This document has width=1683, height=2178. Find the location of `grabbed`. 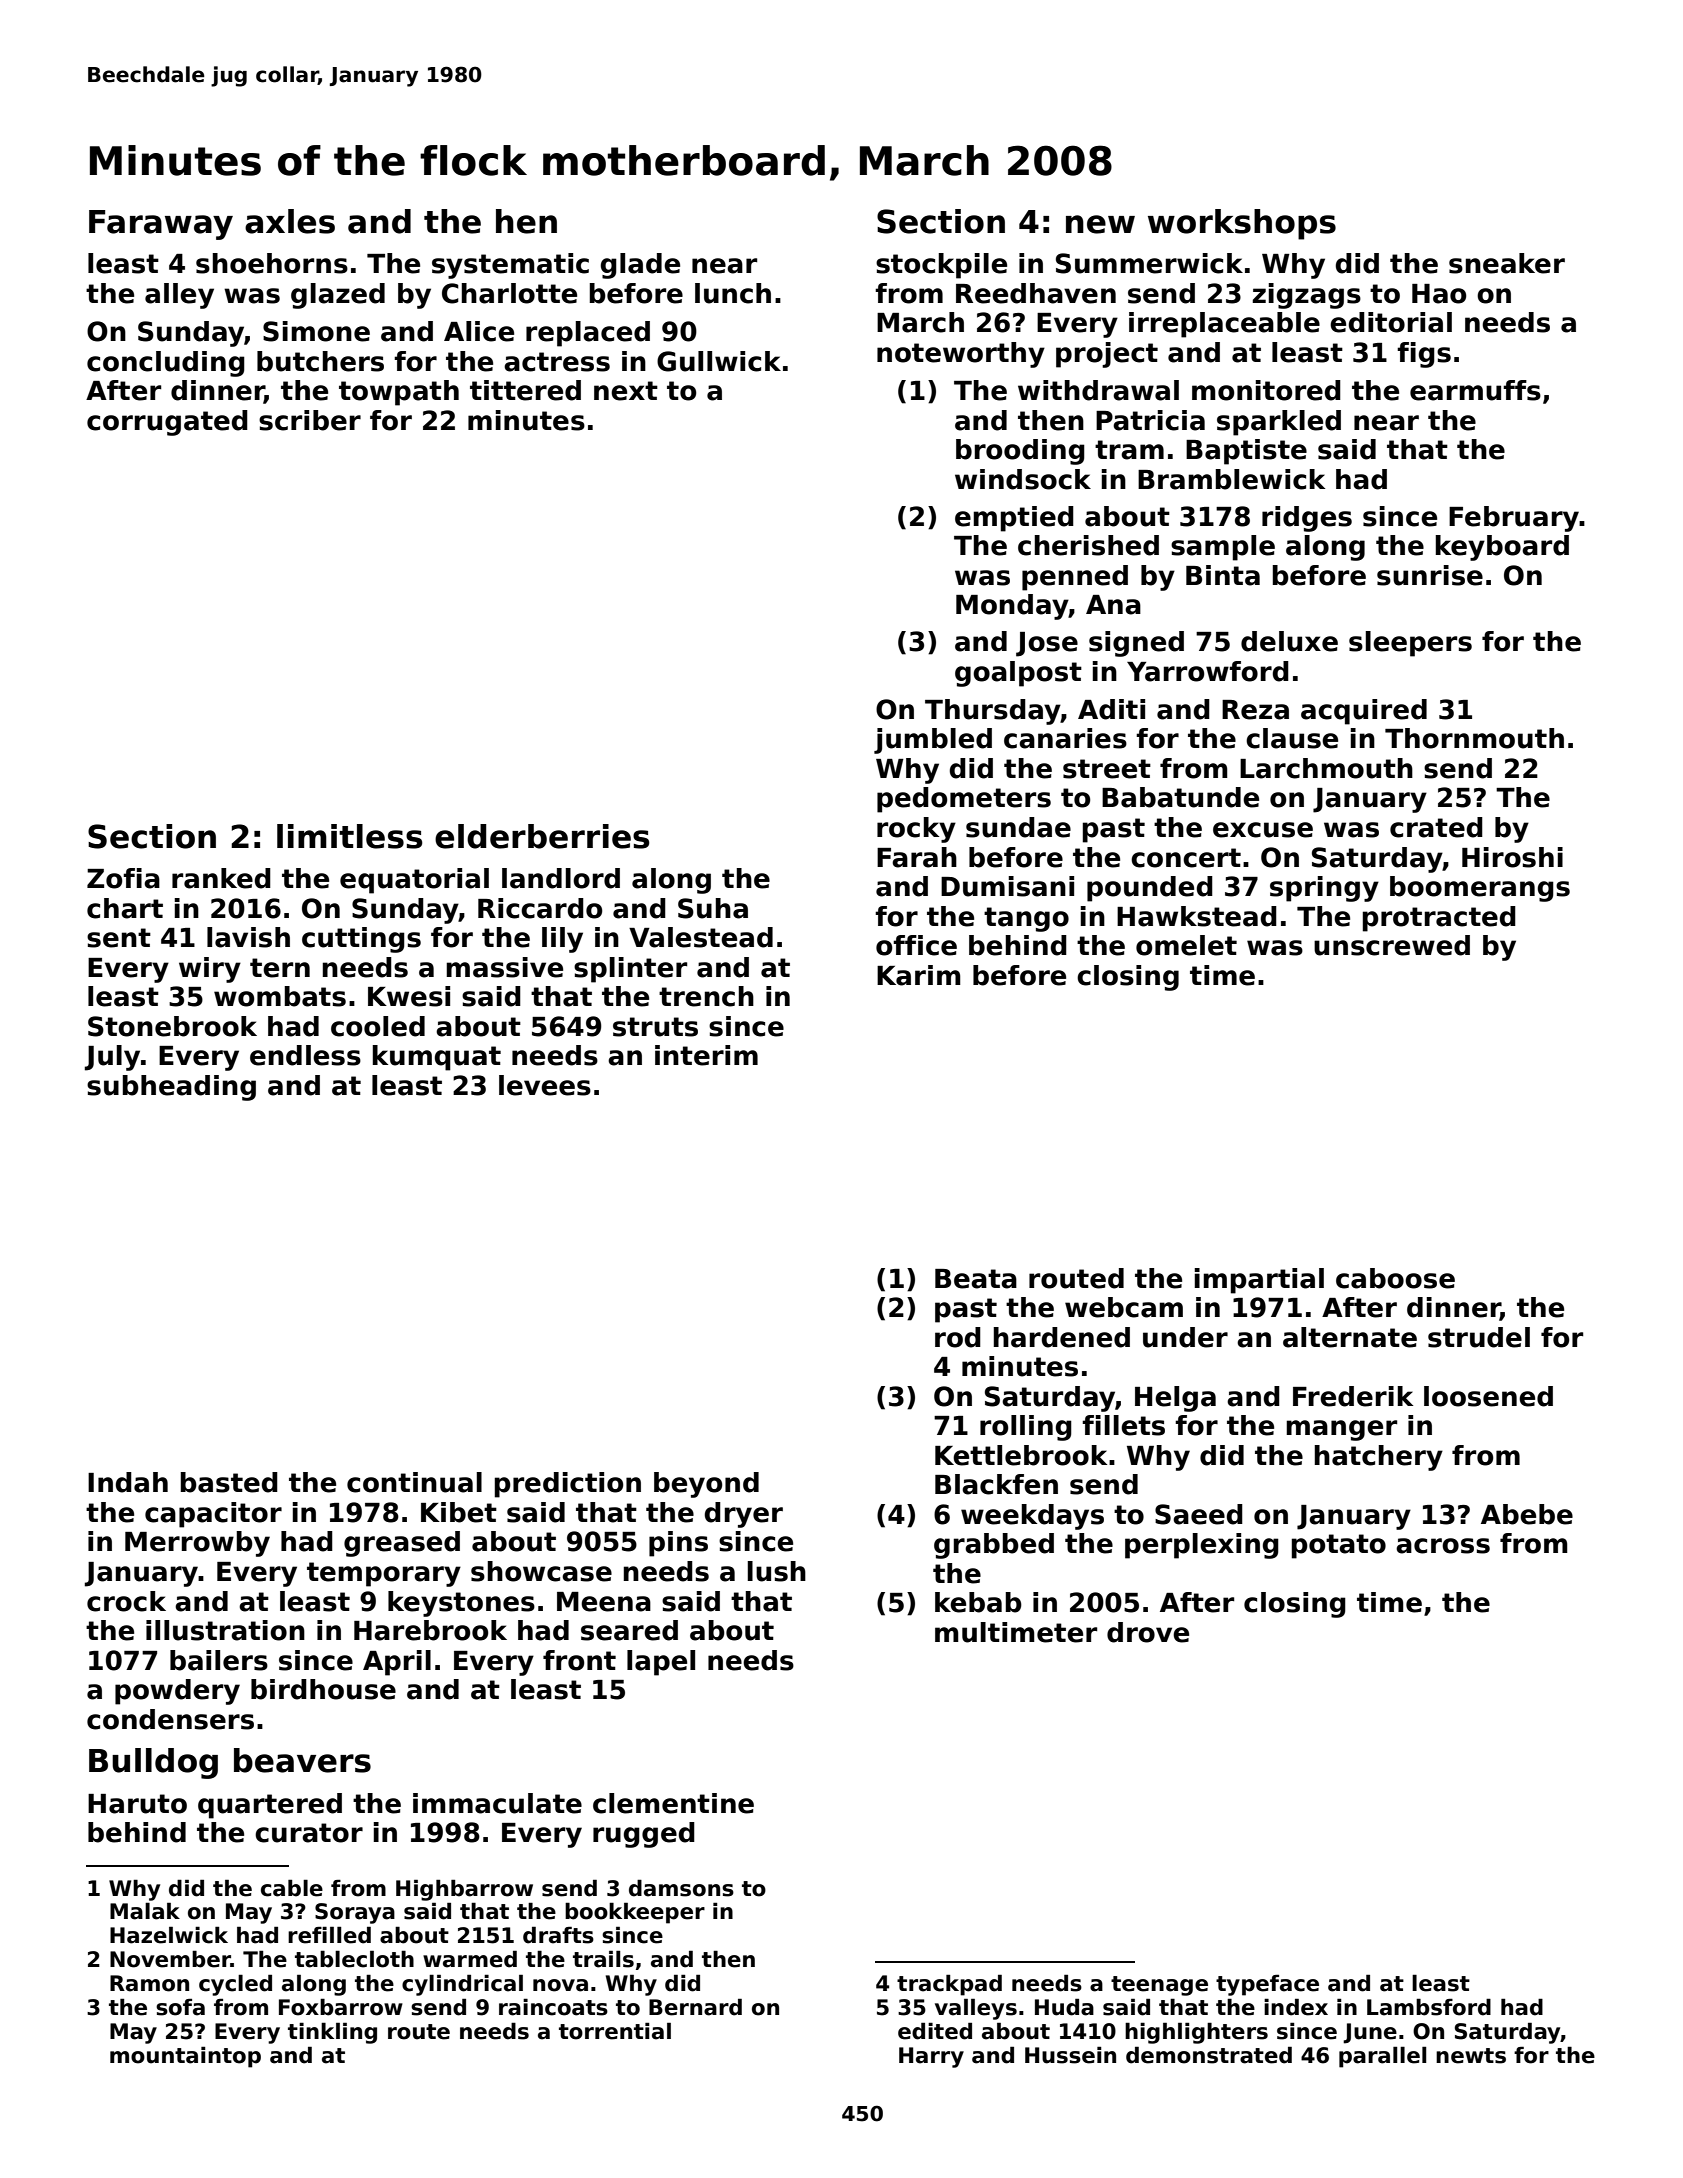

grabbed is located at coordinates (994, 1546).
